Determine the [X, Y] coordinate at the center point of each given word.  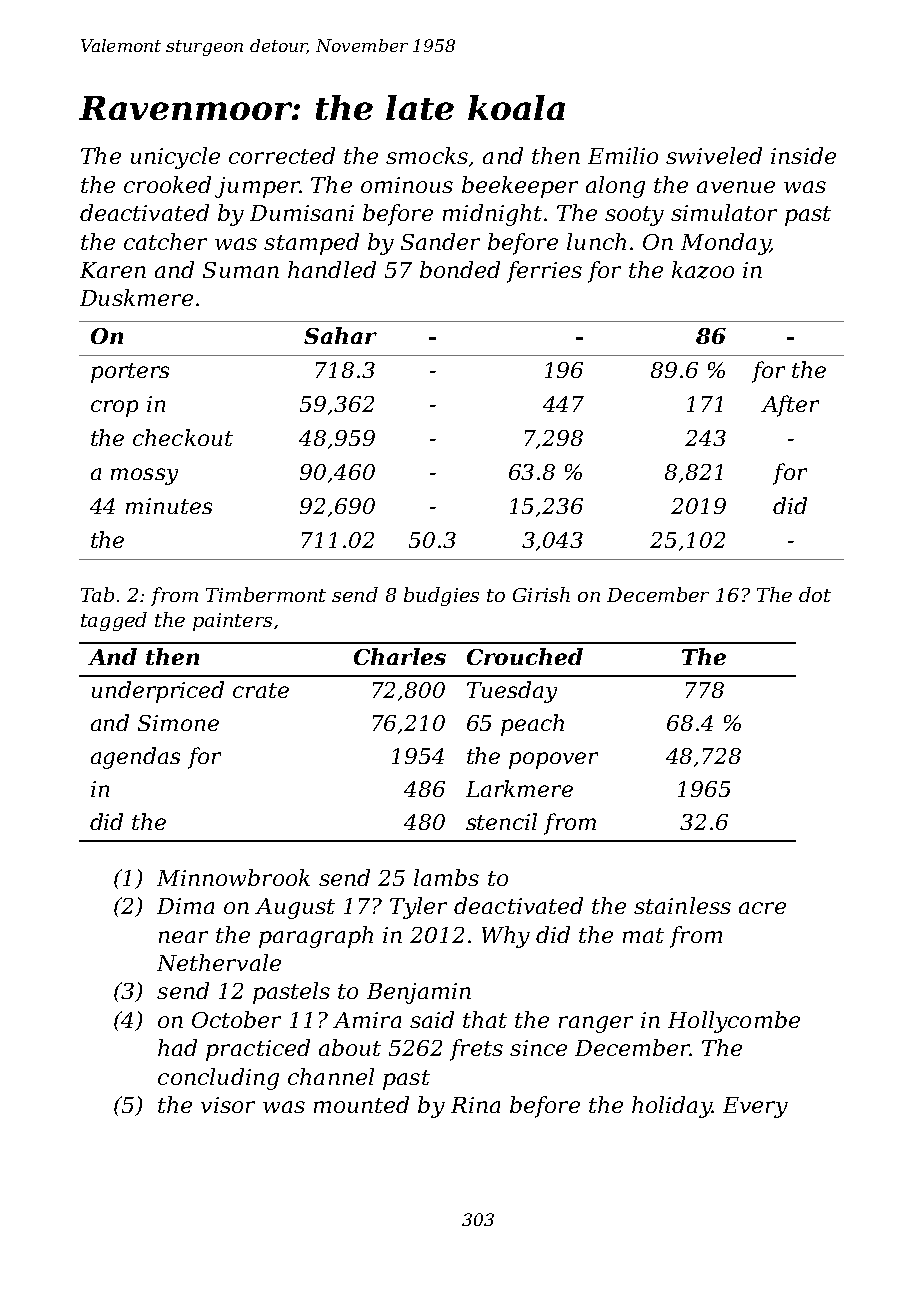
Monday [725, 244]
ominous [407, 185]
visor [228, 1105]
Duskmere [136, 297]
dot [815, 594]
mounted [361, 1104]
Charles [400, 656]
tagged [114, 621]
